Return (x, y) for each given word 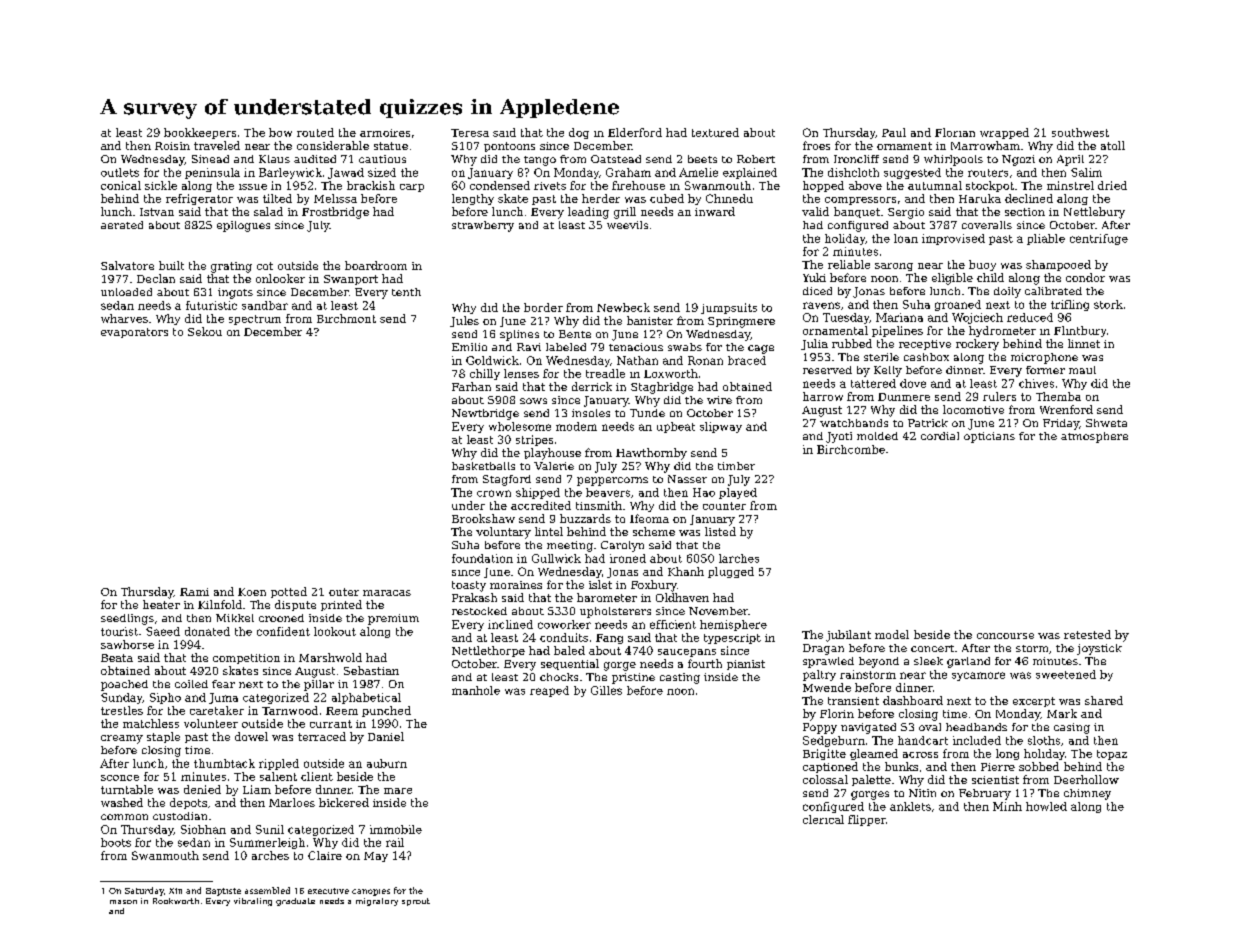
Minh (1007, 806)
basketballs (483, 466)
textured (715, 132)
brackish (371, 185)
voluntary (503, 533)
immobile (396, 829)
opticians (989, 437)
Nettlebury (1094, 213)
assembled (267, 890)
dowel (251, 736)
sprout (416, 902)
